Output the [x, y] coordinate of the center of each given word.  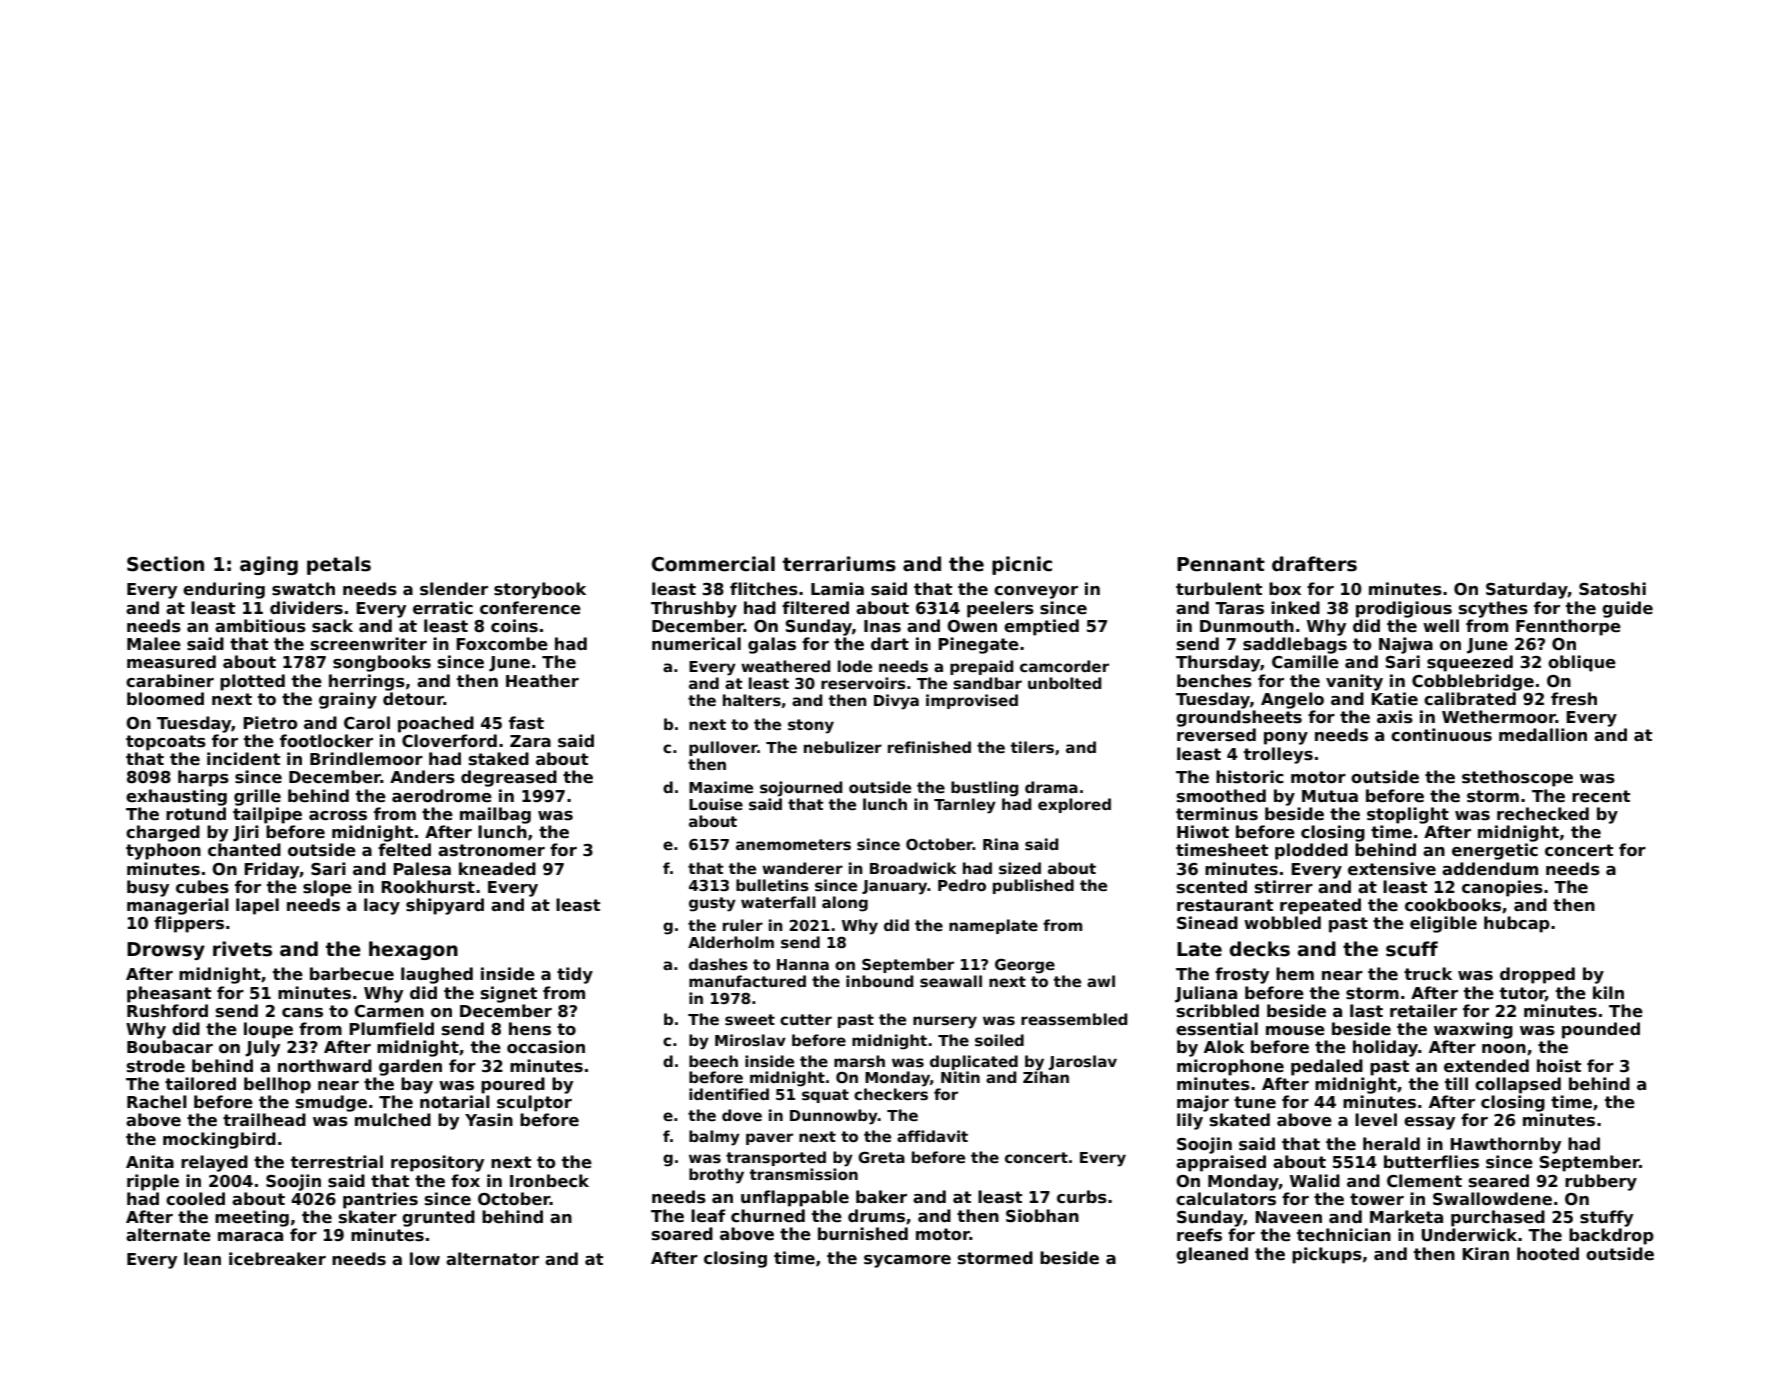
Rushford [167, 1011]
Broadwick [913, 868]
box [1285, 589]
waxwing [1473, 1030]
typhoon [163, 851]
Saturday [1527, 590]
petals [339, 565]
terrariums [839, 564]
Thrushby [694, 609]
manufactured [747, 981]
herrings [367, 682]
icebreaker [277, 1259]
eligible [1443, 924]
